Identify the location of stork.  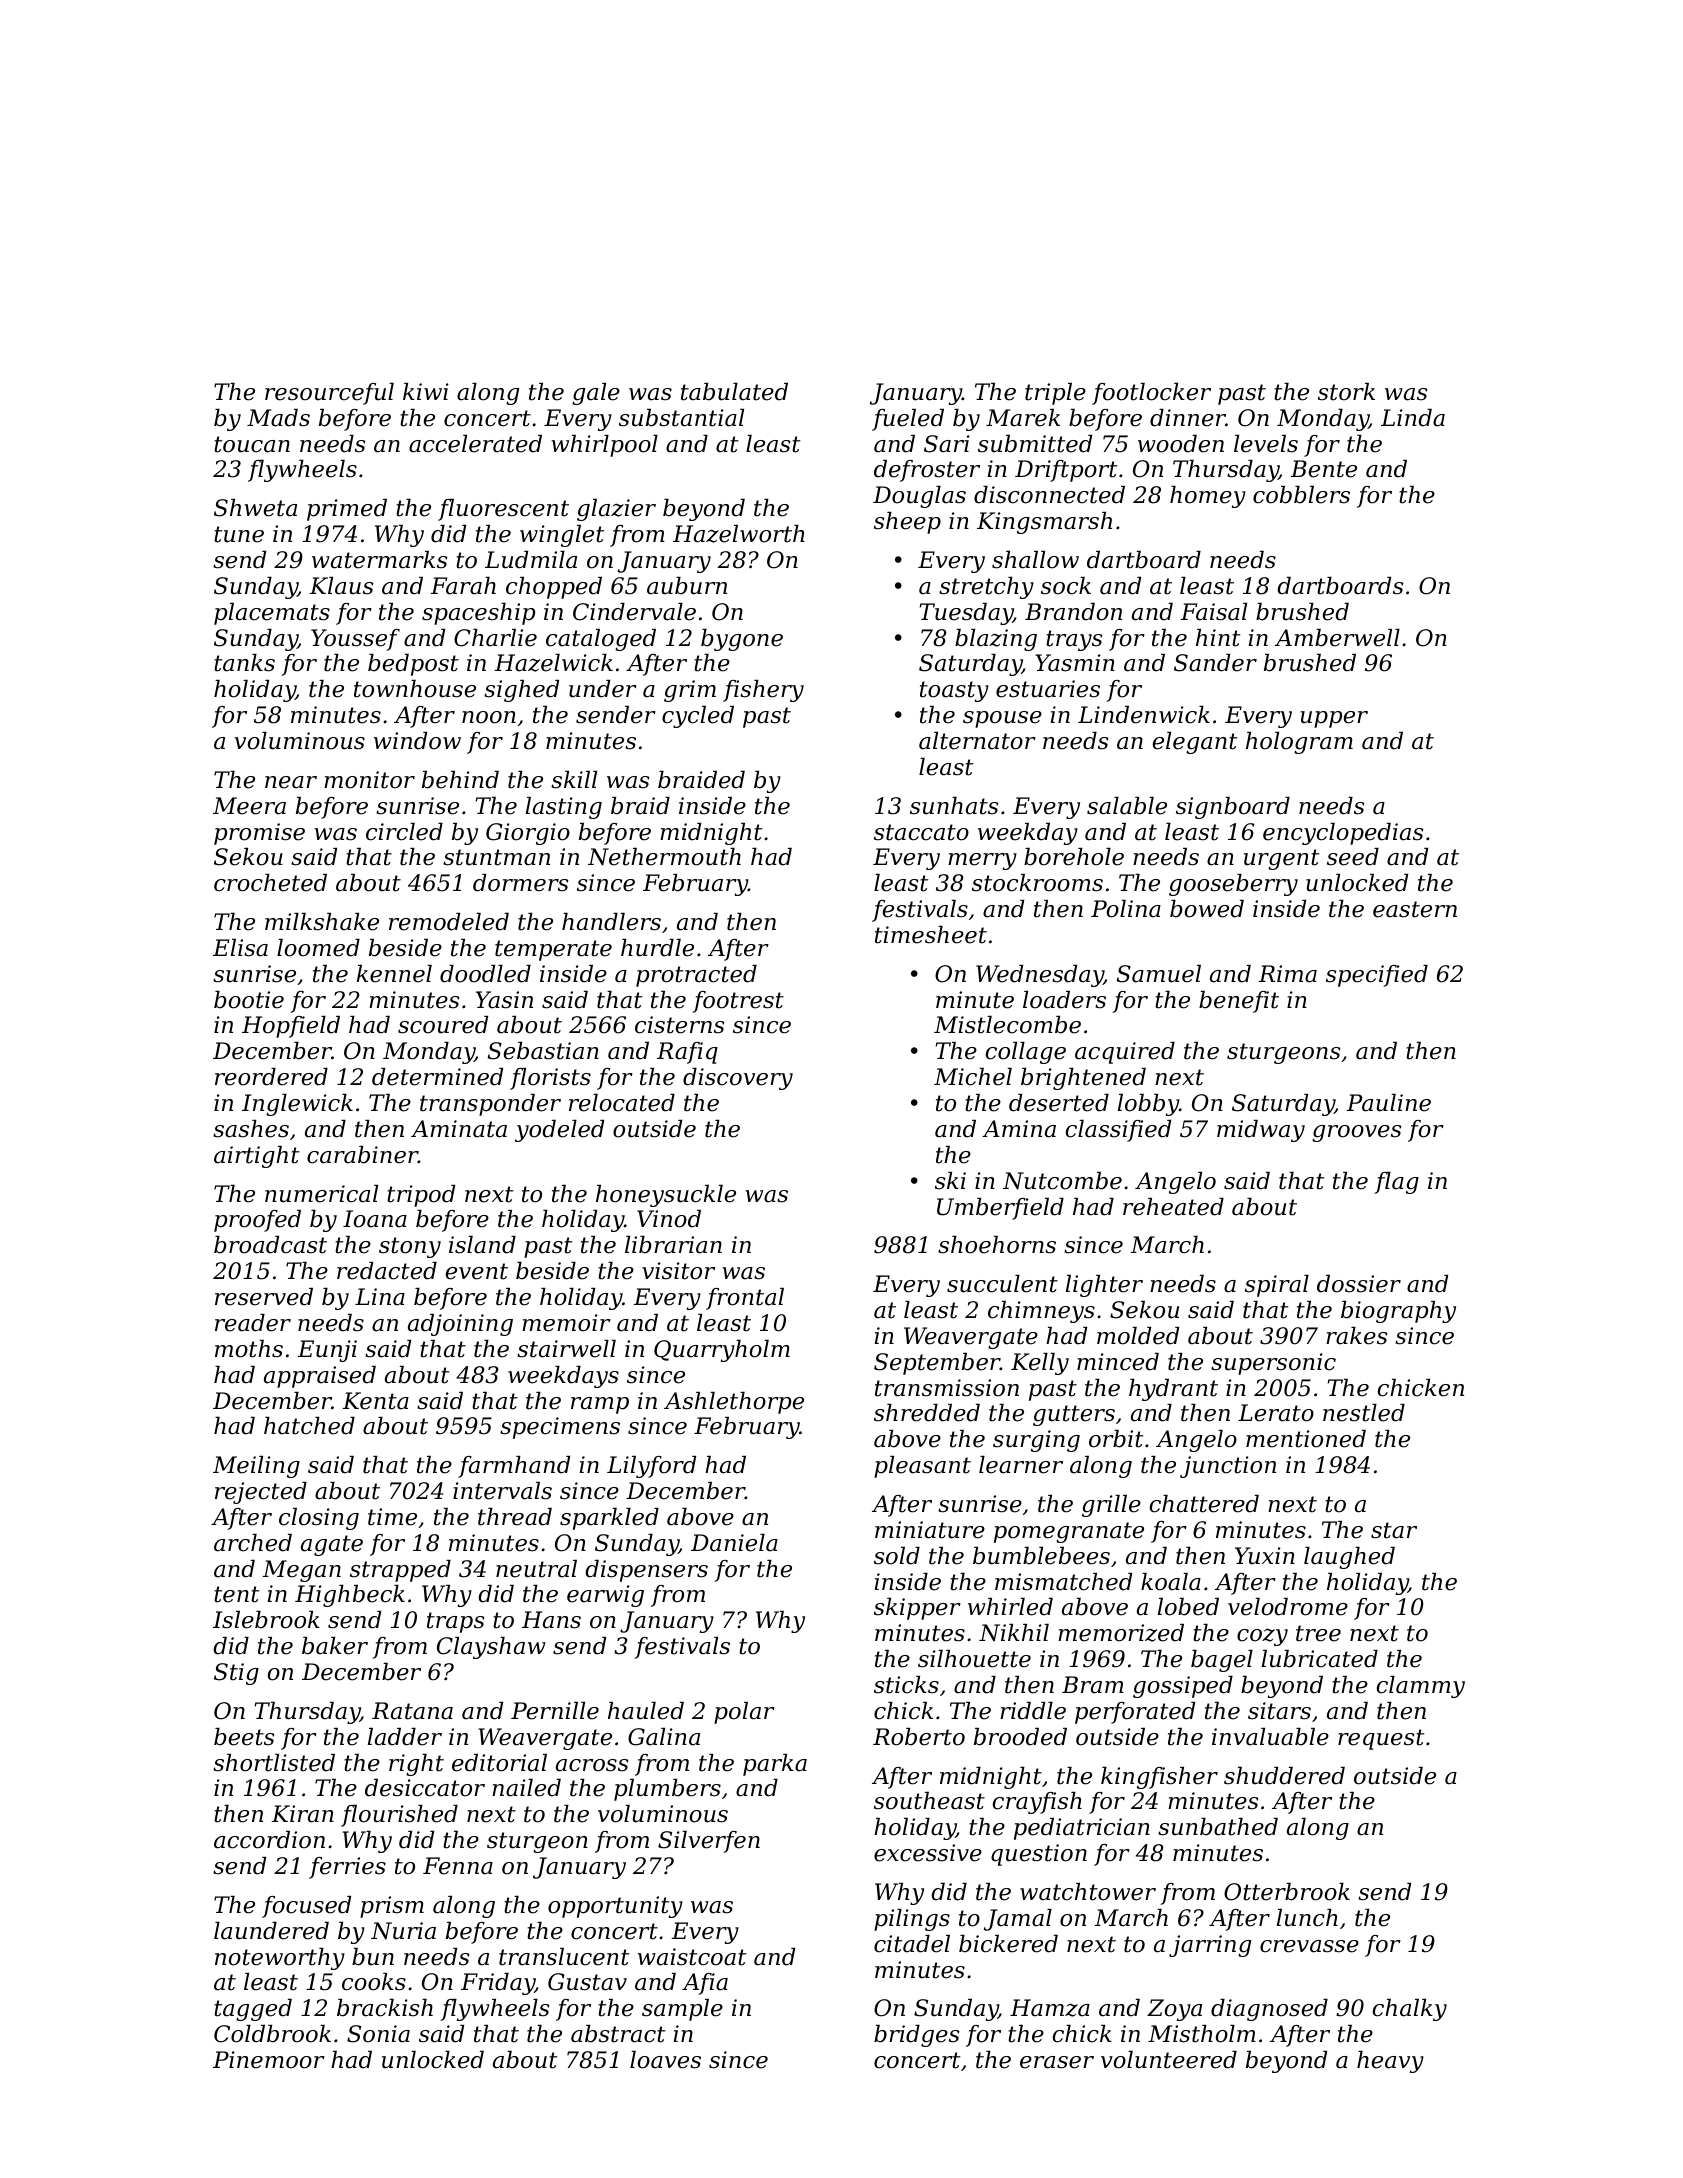
(1346, 392).
